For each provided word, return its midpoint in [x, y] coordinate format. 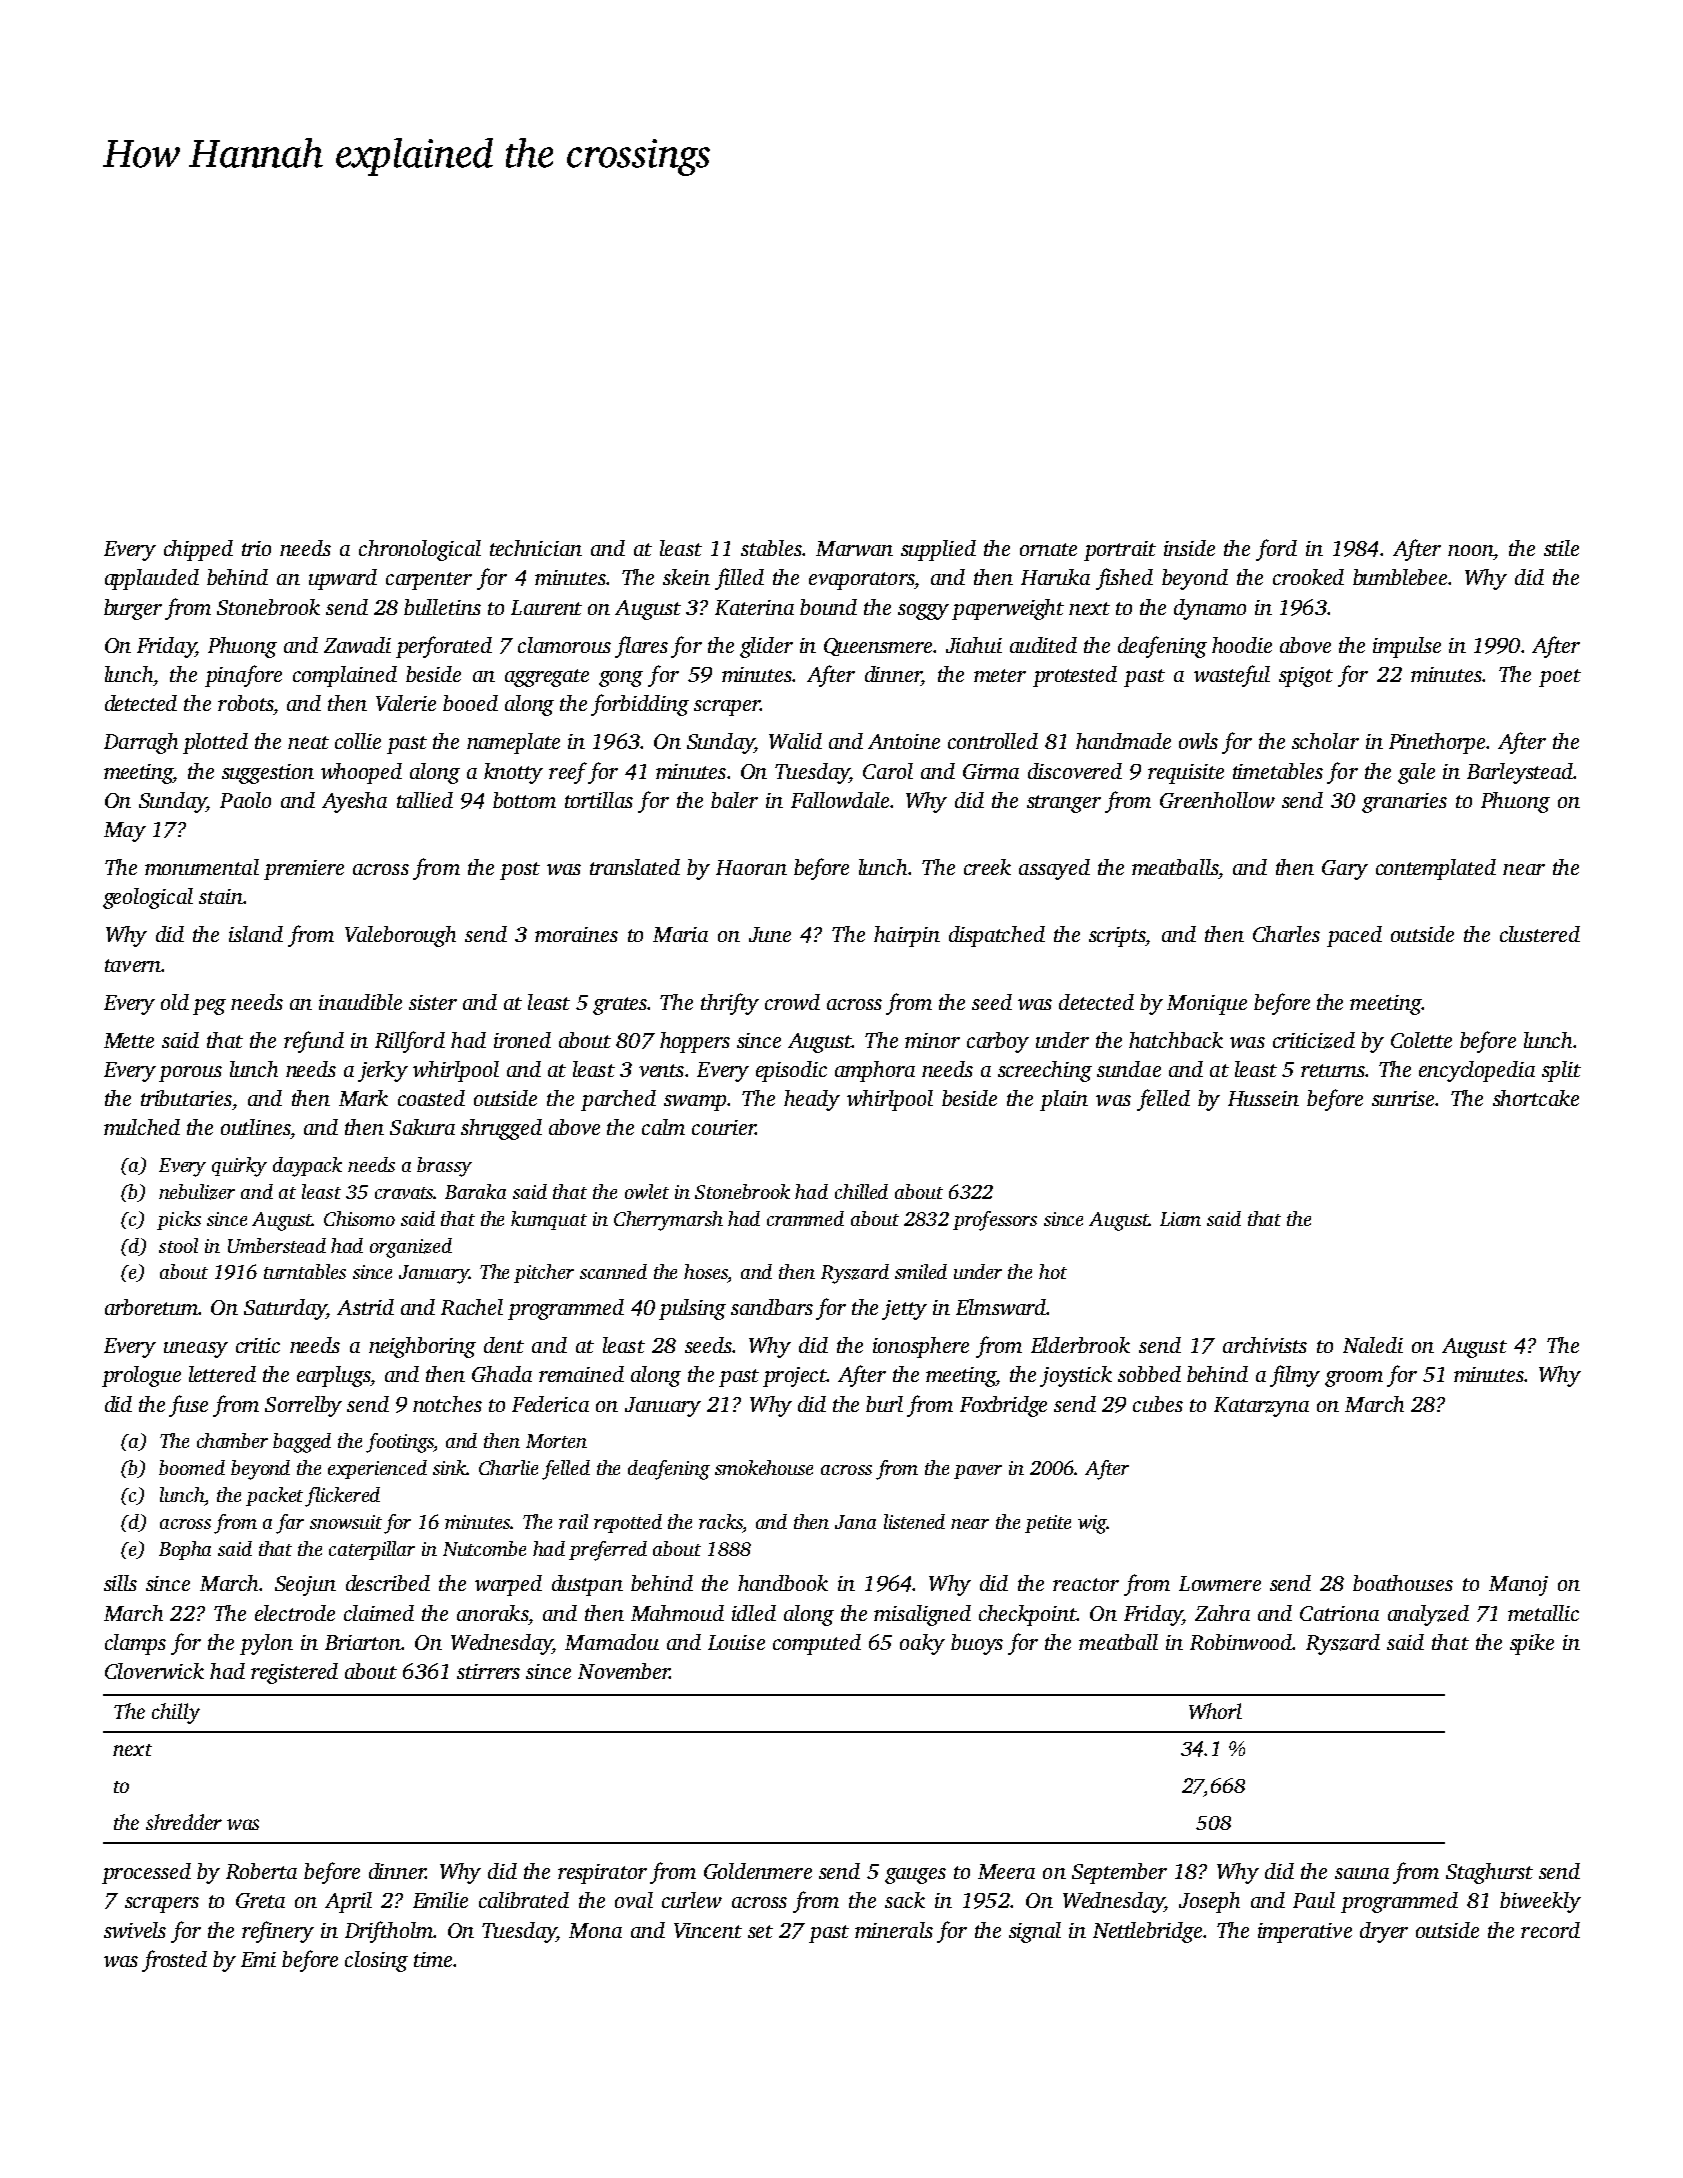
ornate [1048, 549]
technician [536, 548]
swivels [135, 1930]
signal [1035, 1932]
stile [1561, 548]
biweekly [1540, 1902]
